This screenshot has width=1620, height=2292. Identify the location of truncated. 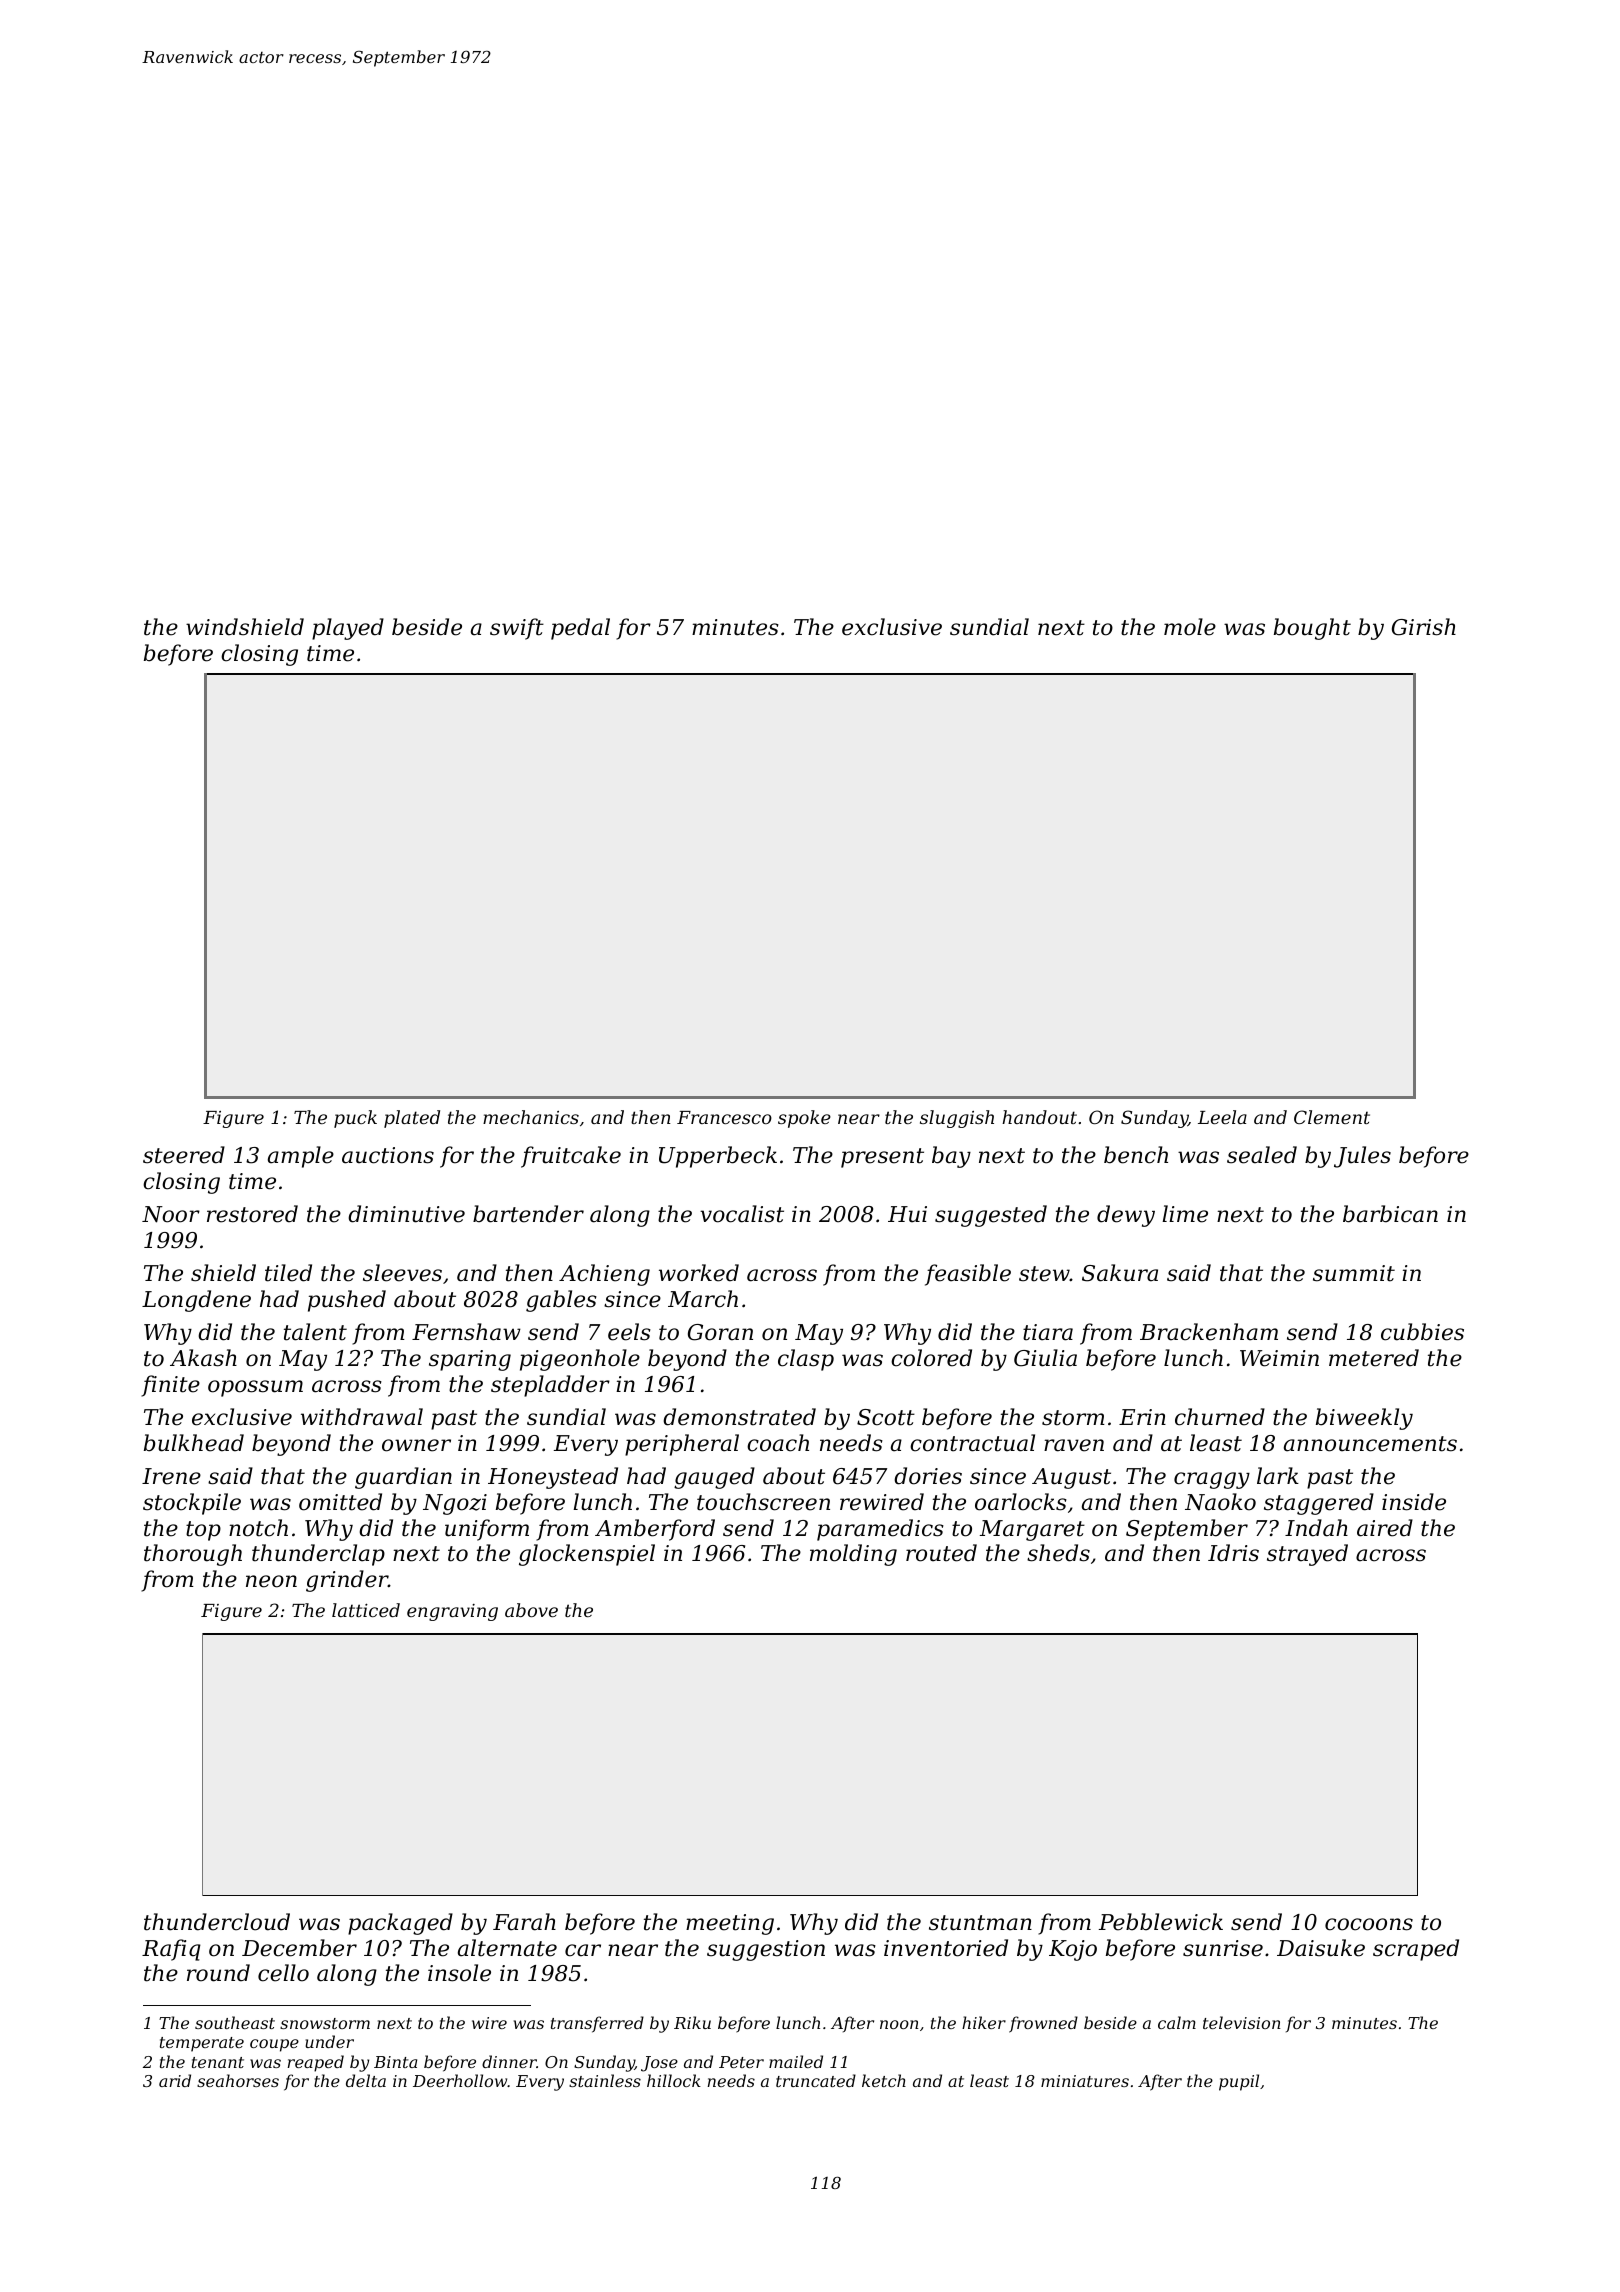
(816, 2080).
